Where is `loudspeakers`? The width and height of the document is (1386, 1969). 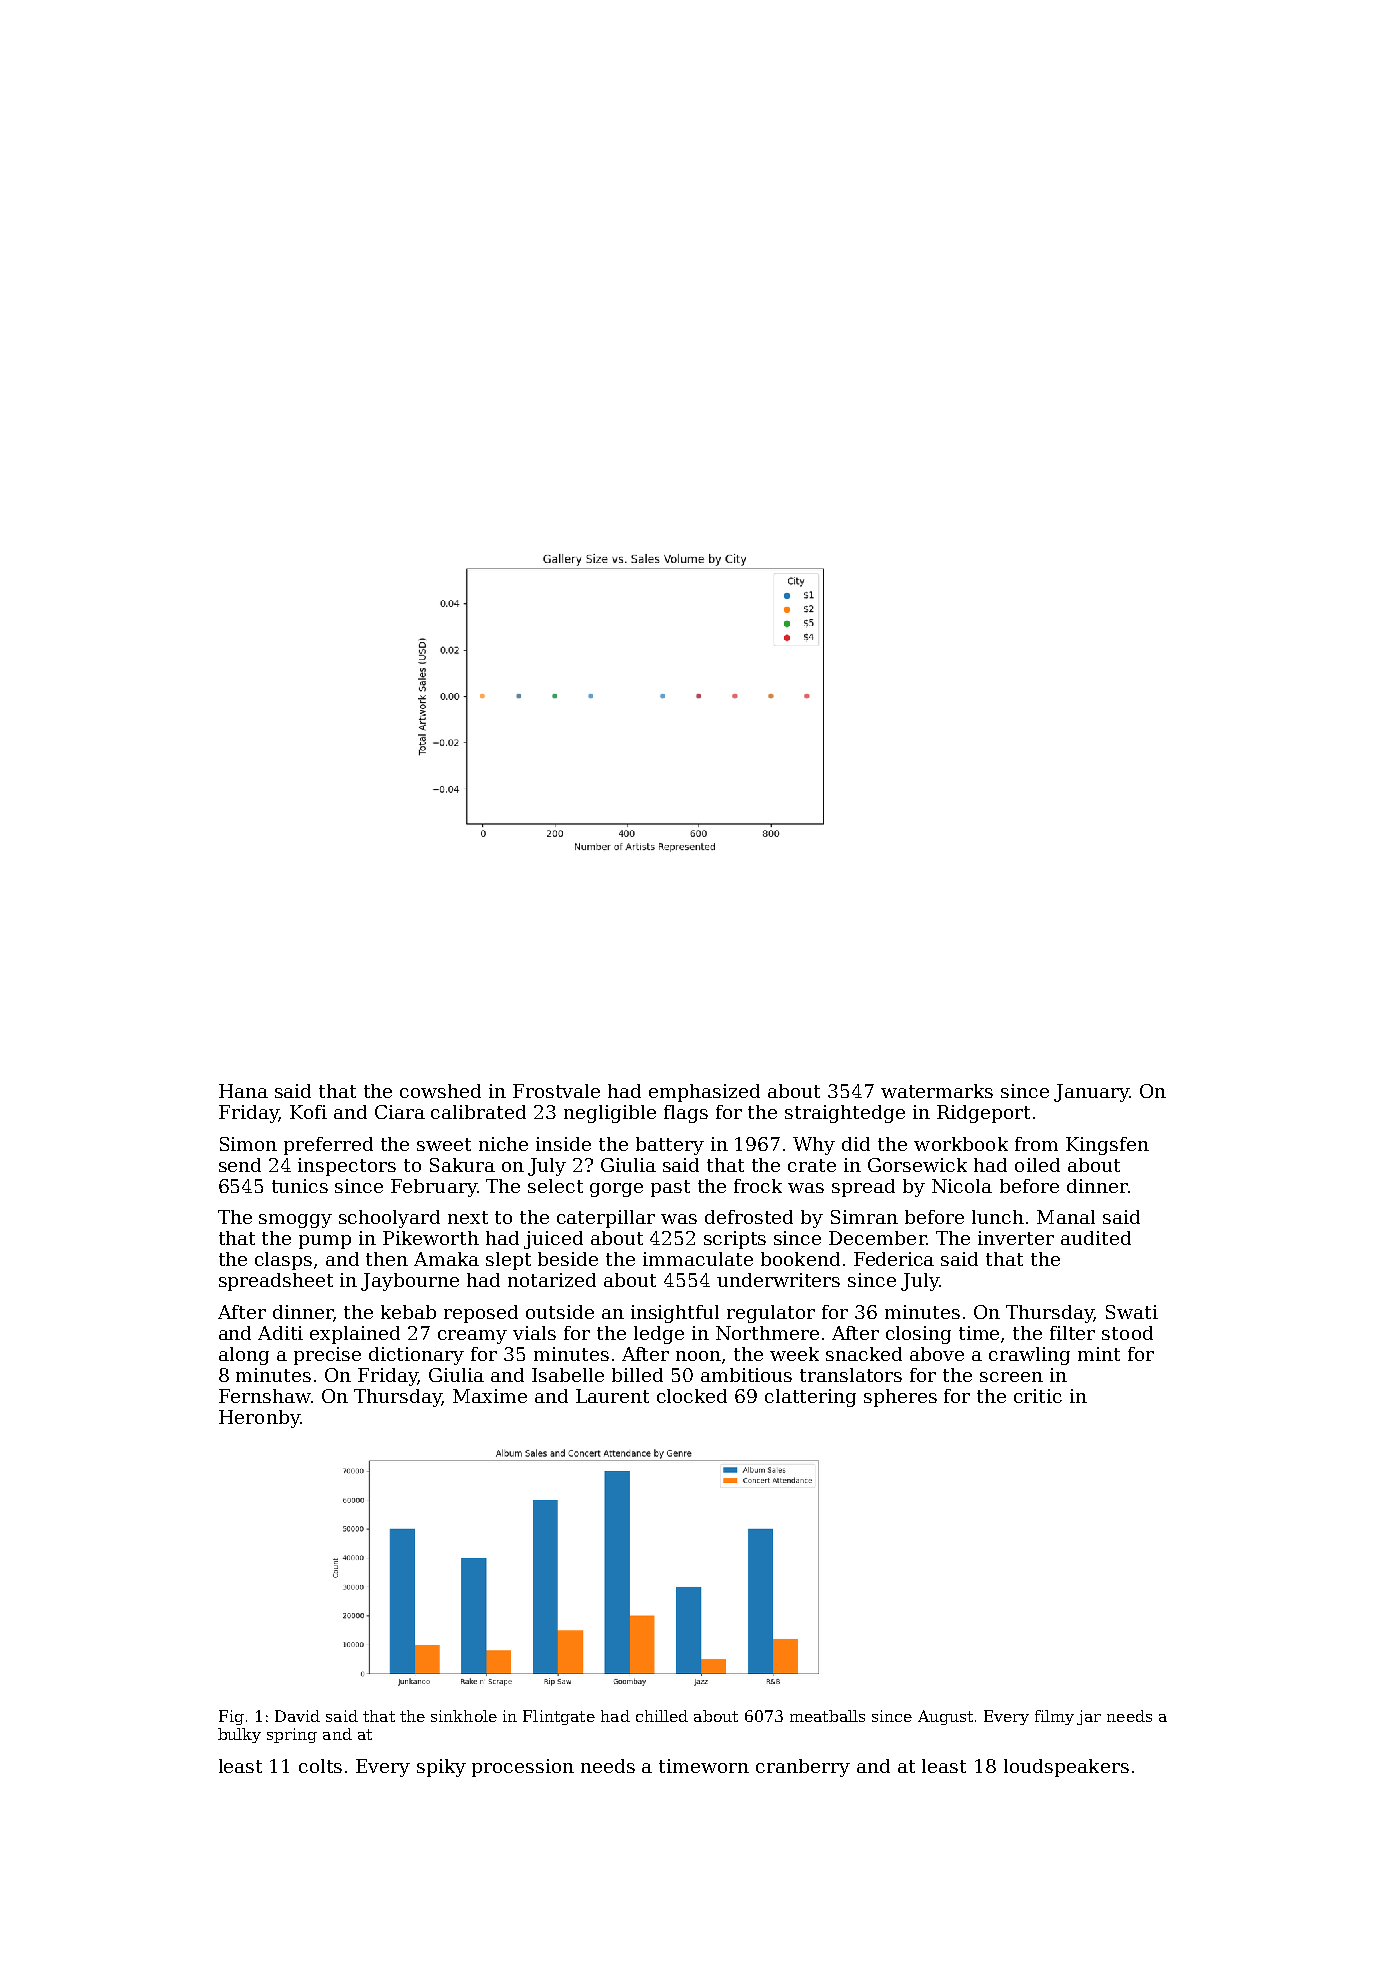 loudspeakers is located at coordinates (1066, 1768).
